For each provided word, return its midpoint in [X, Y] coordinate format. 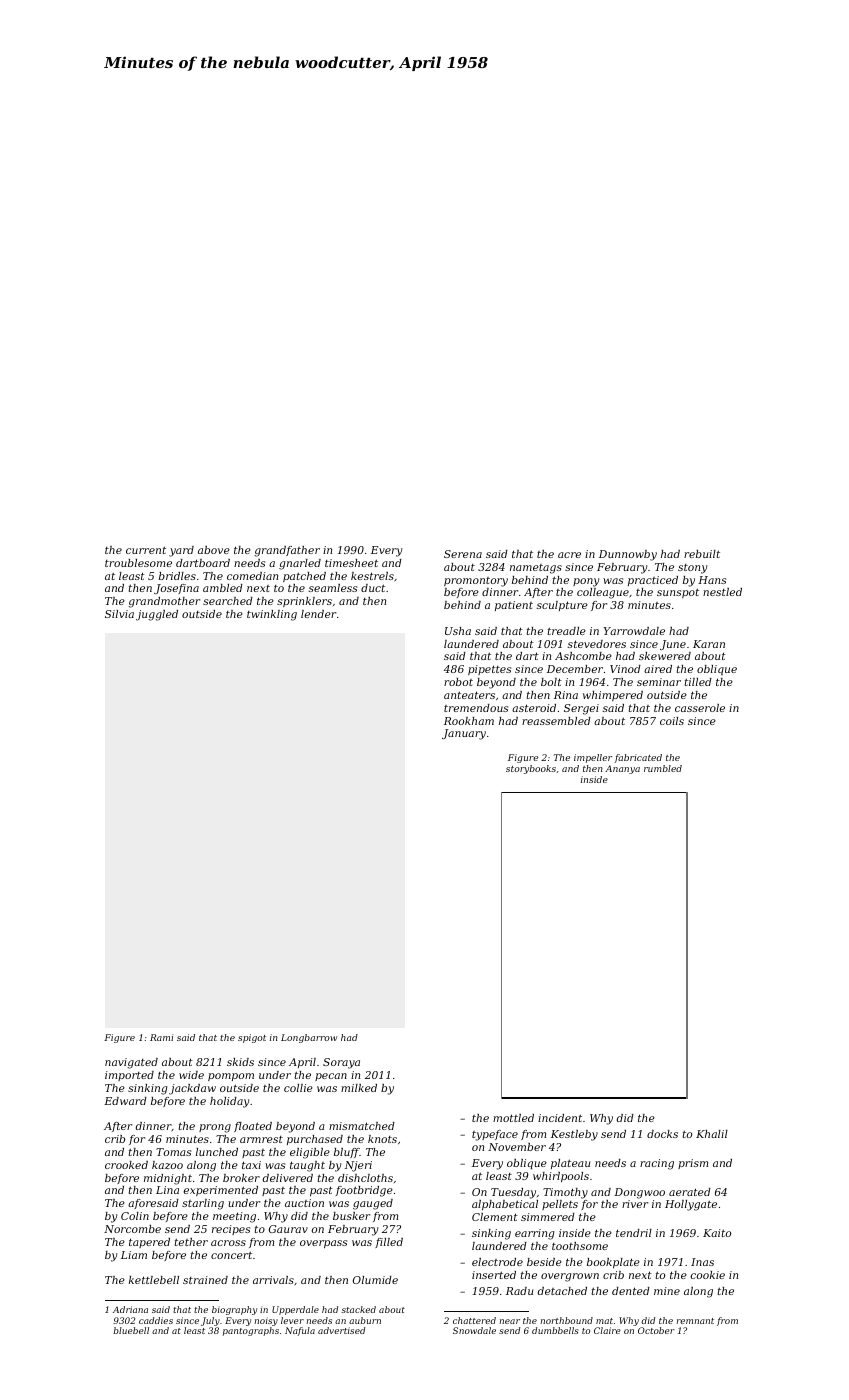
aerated [690, 1192]
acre [569, 555]
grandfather [287, 551]
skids [240, 1062]
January [464, 734]
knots [382, 1139]
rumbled [663, 768]
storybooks [531, 769]
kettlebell [154, 1280]
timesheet [351, 563]
